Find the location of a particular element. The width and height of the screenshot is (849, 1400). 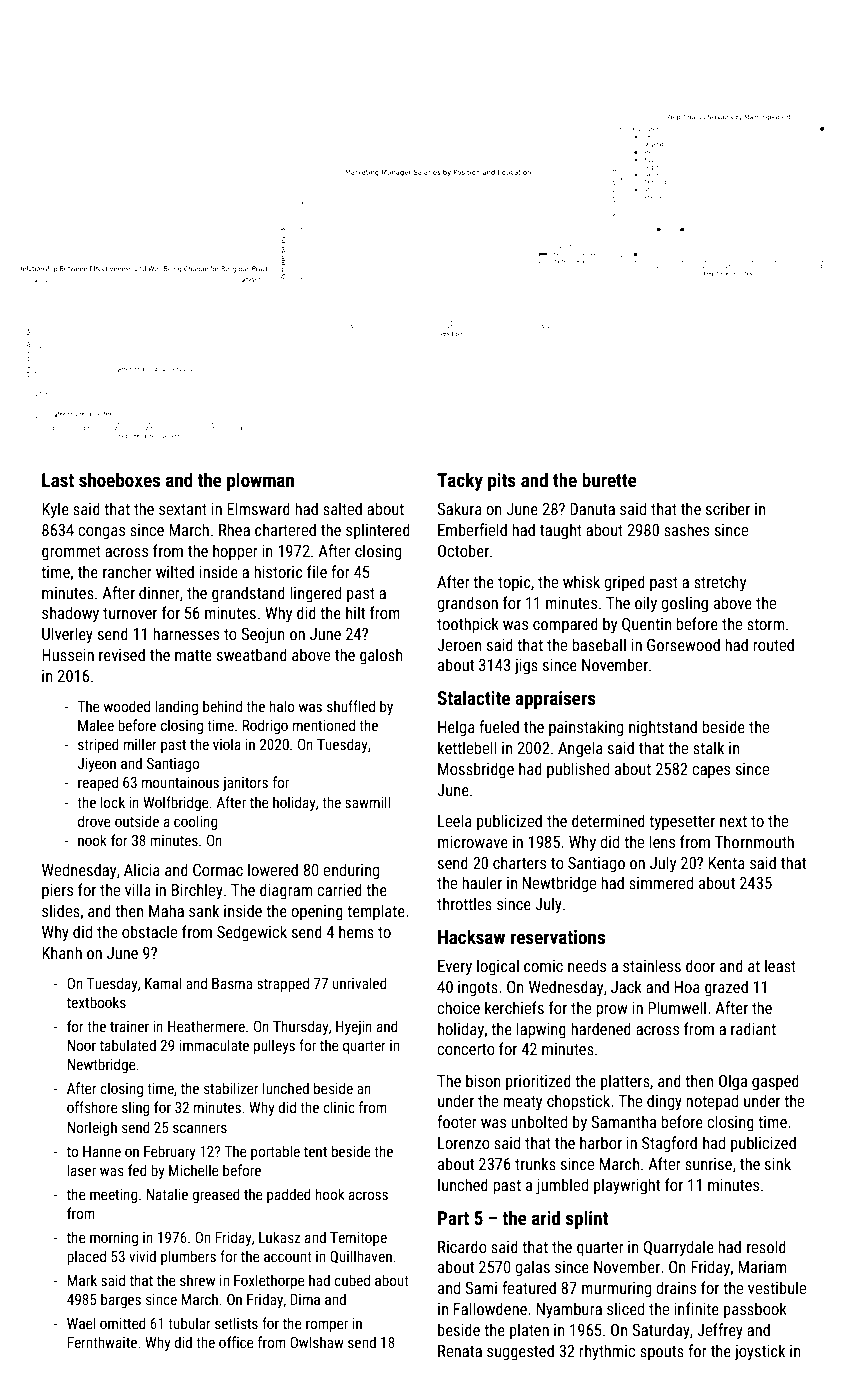

fueled is located at coordinates (499, 726).
